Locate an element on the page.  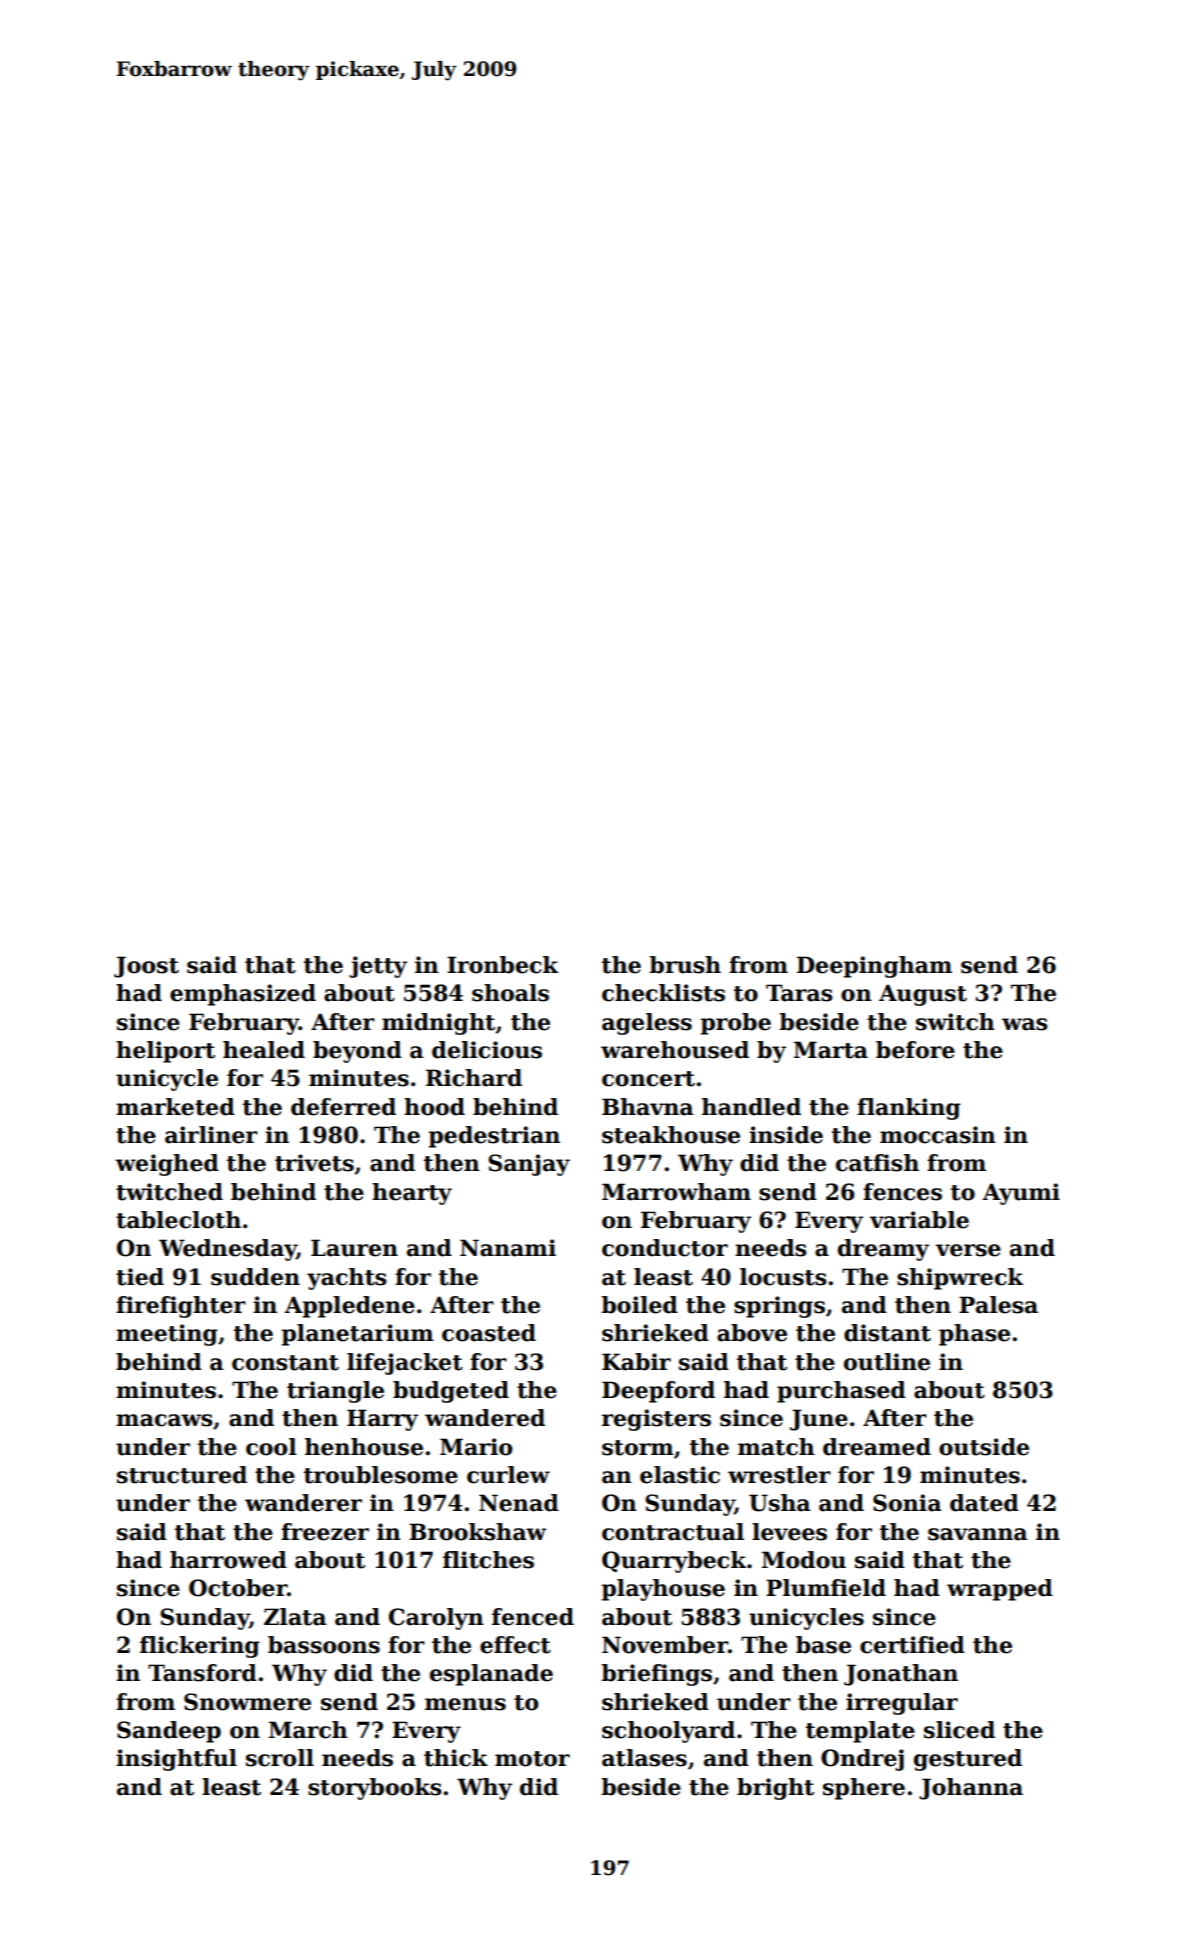
Richard is located at coordinates (474, 1078).
